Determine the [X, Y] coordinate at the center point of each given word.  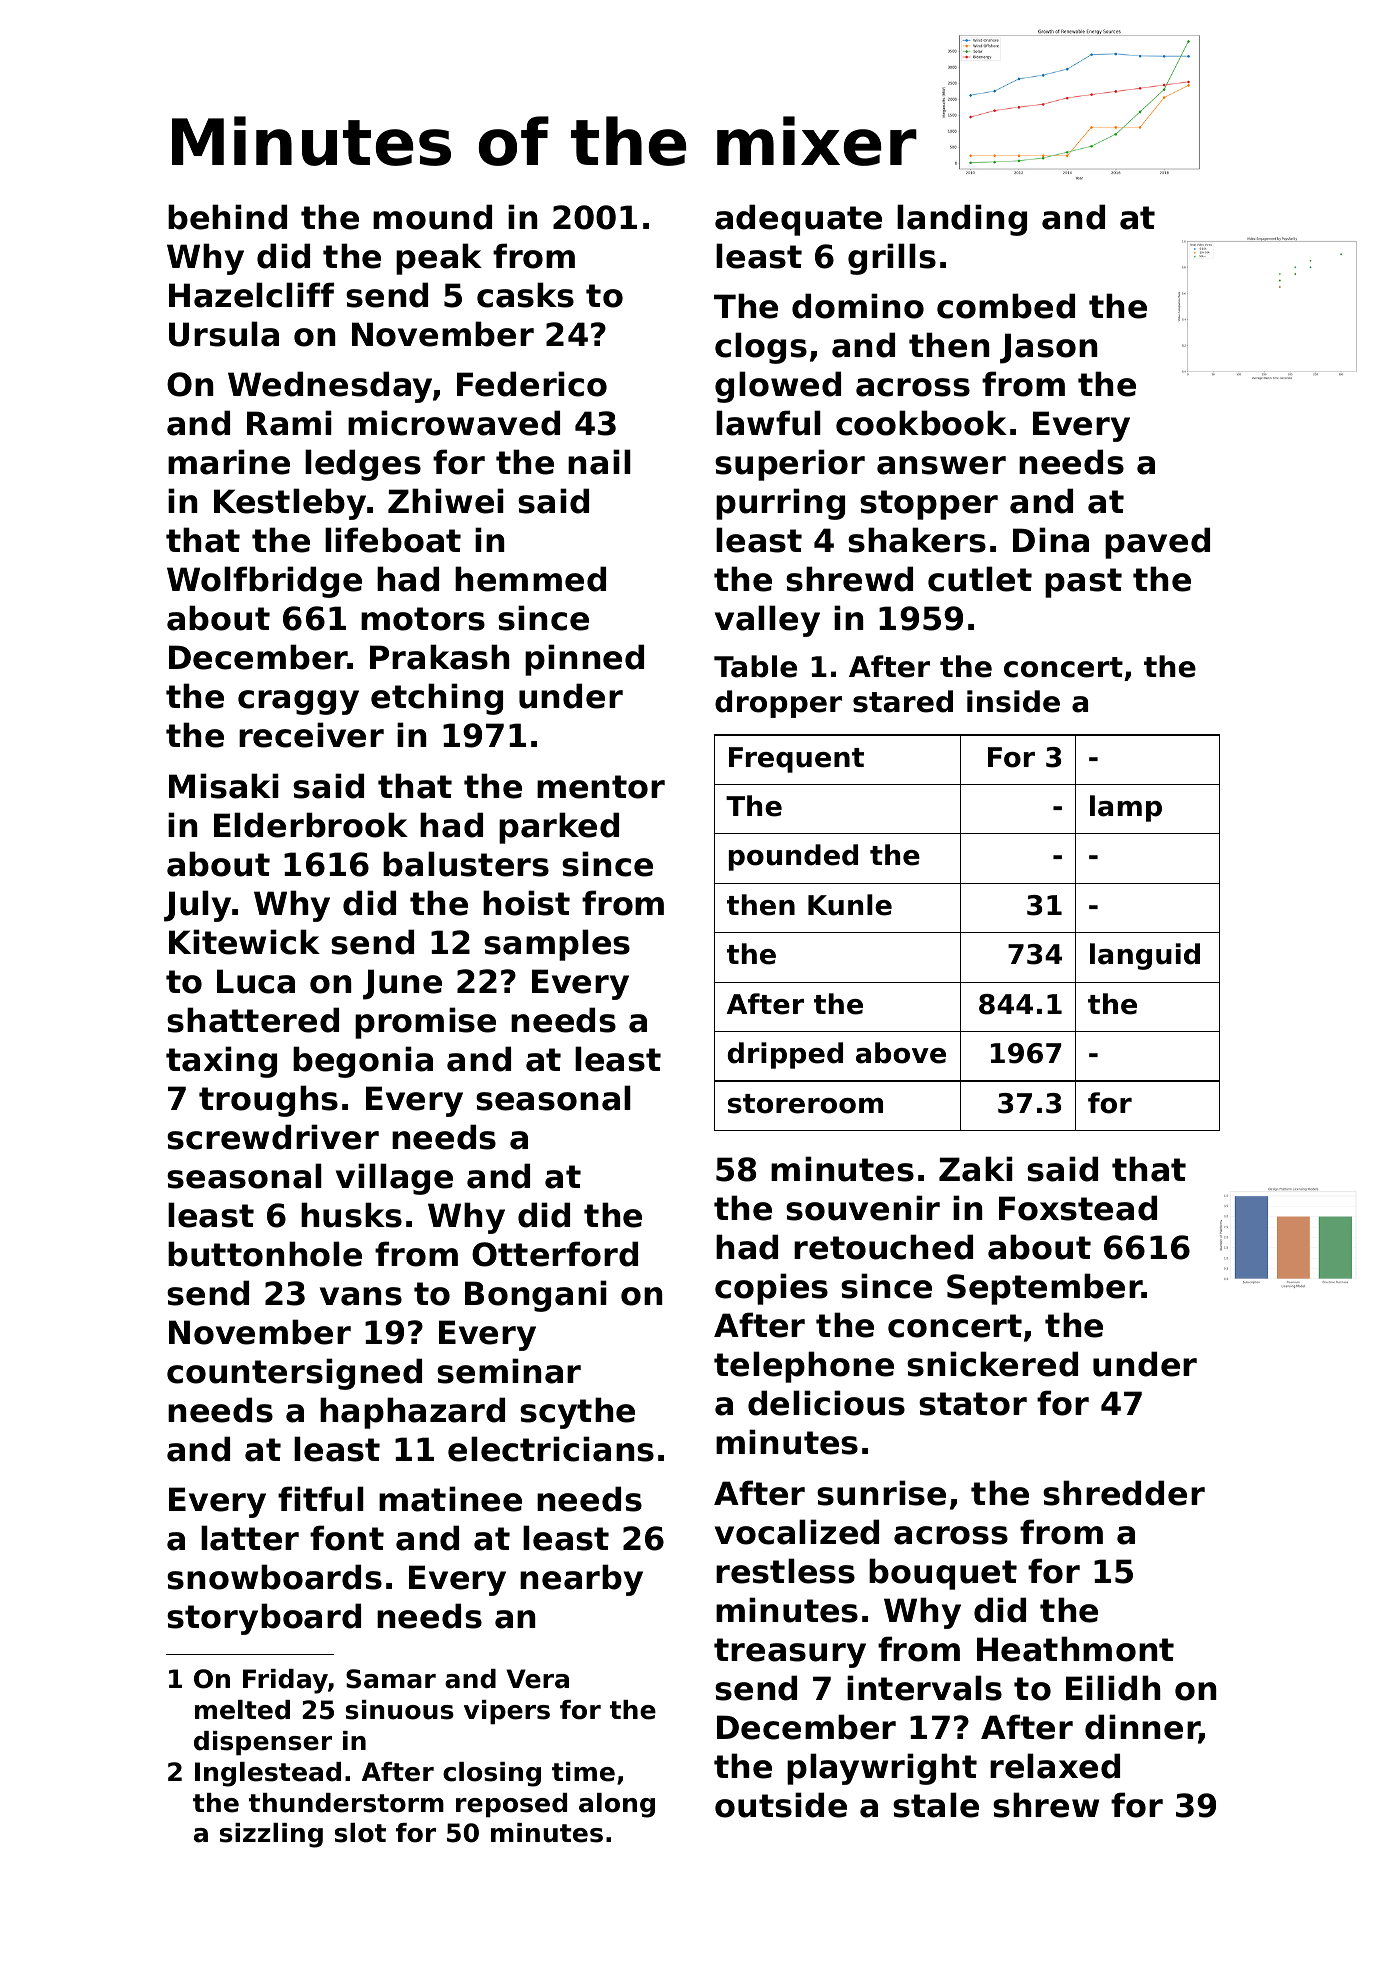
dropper [778, 704]
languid [1145, 956]
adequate [798, 220]
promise [425, 1023]
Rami [289, 423]
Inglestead [268, 1774]
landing [962, 220]
